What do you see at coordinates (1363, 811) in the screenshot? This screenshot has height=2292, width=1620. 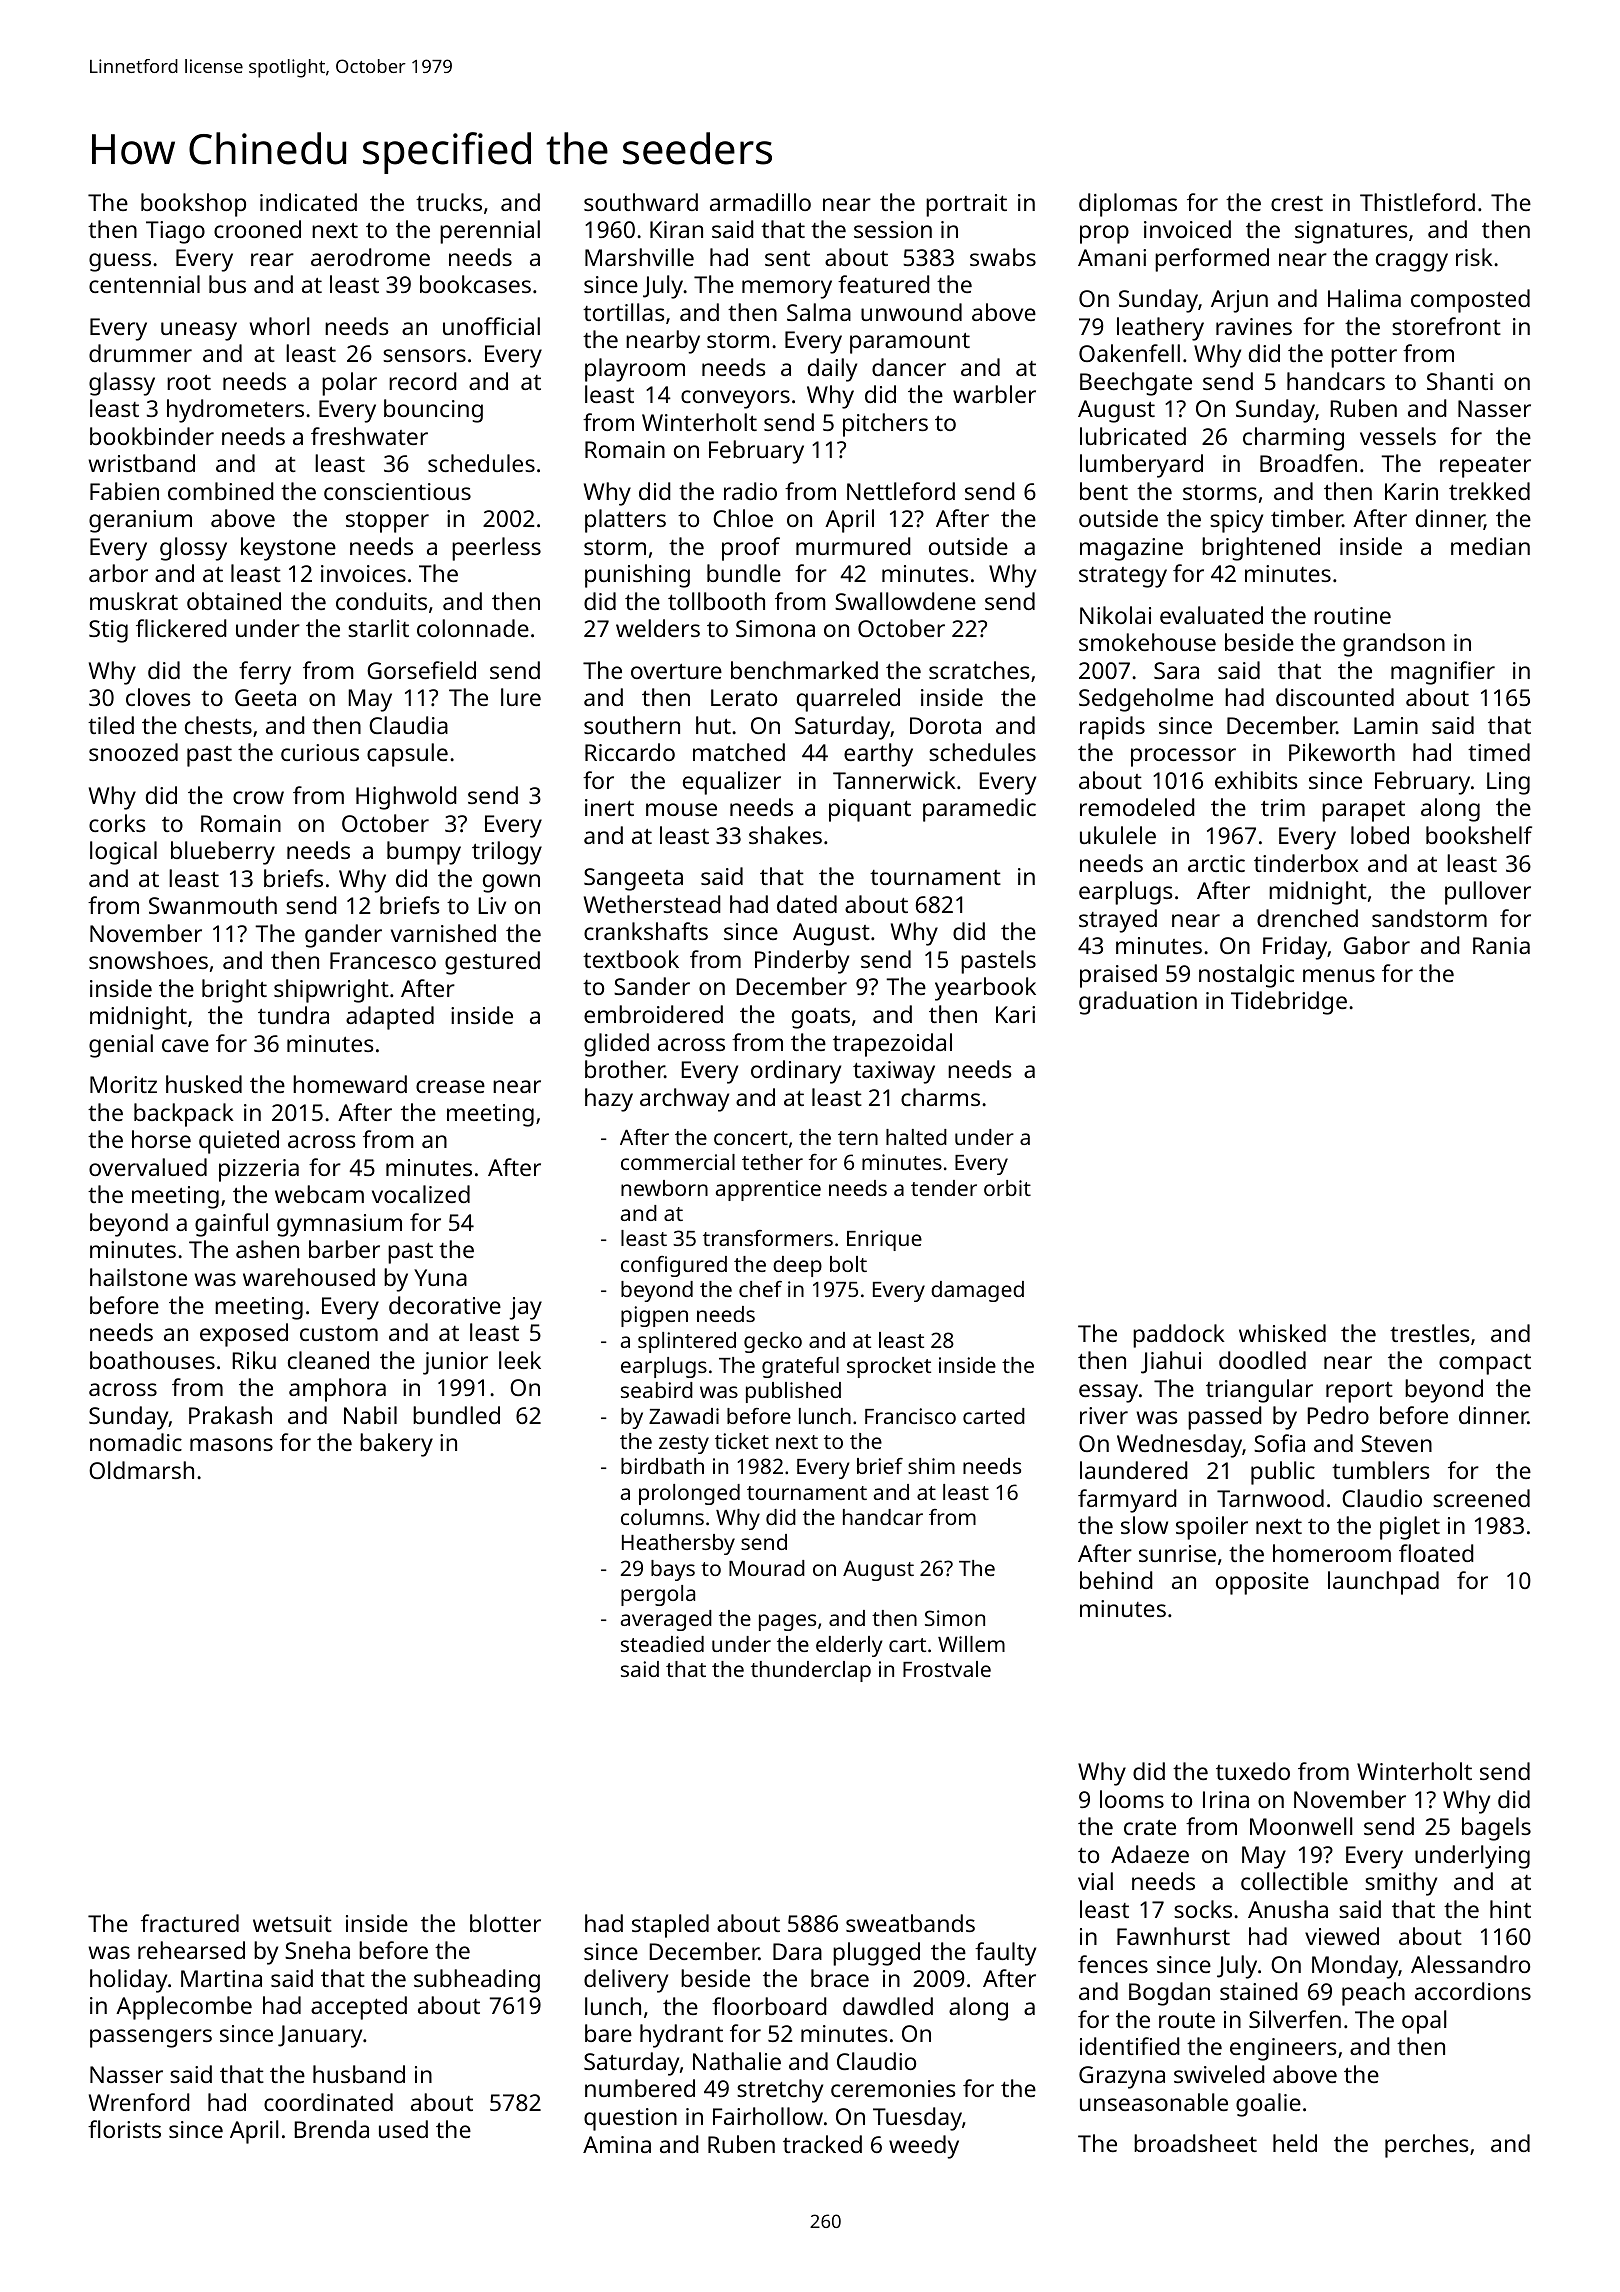 I see `parapet` at bounding box center [1363, 811].
